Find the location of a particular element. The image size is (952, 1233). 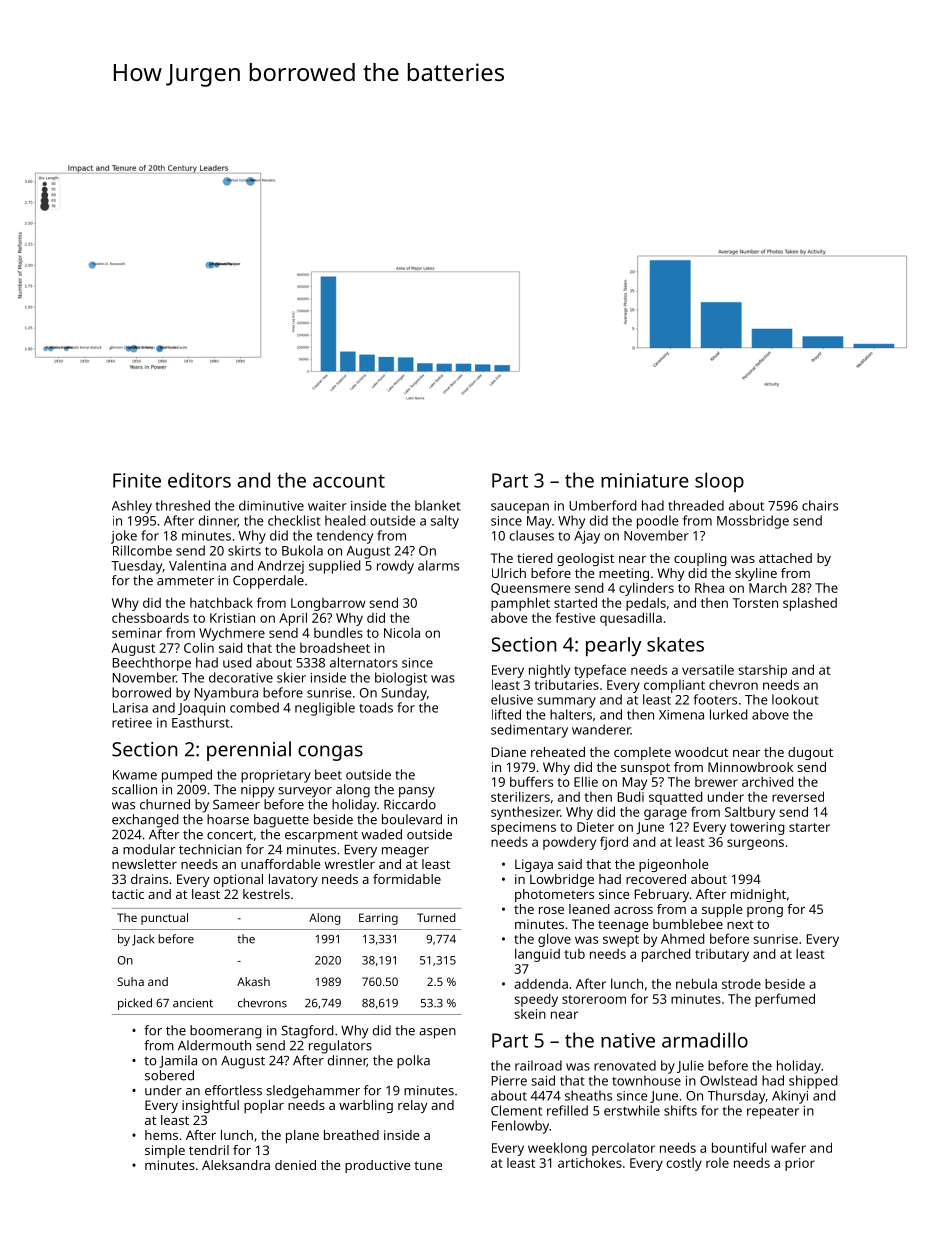

coupling is located at coordinates (700, 559).
